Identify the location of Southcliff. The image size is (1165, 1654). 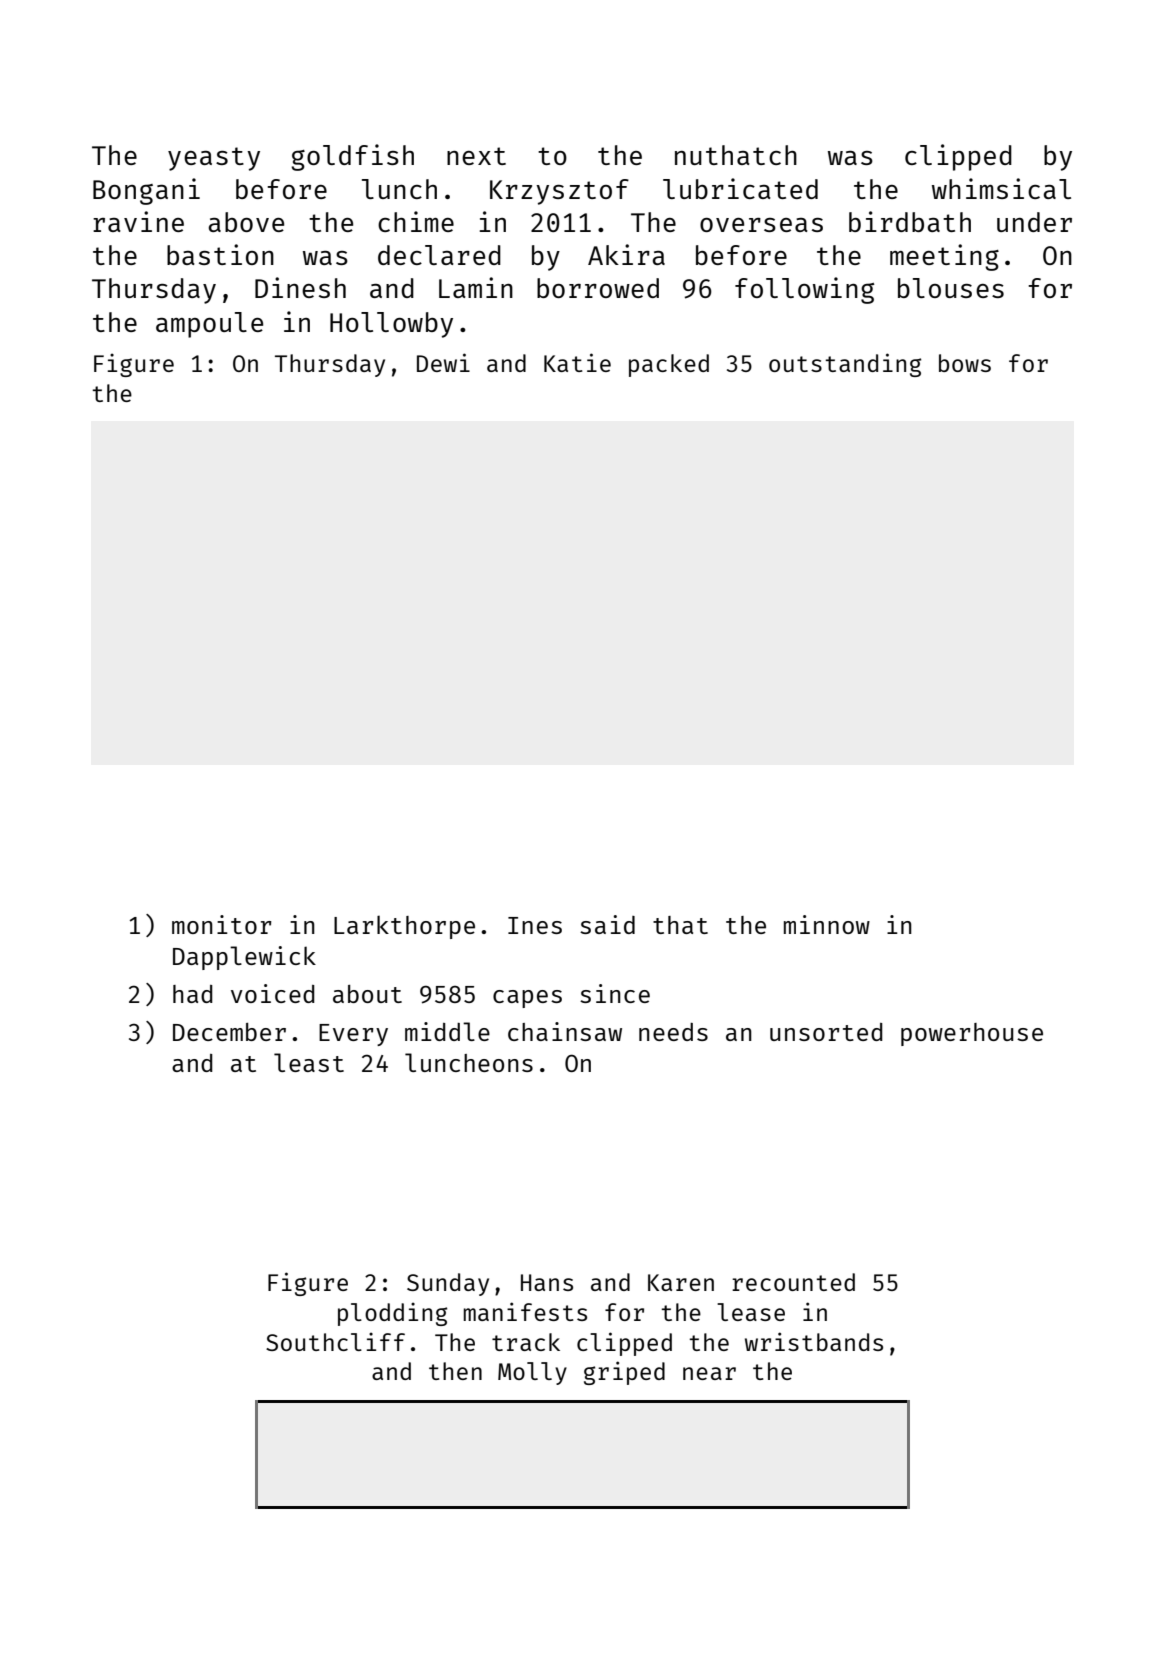
(335, 1341).
